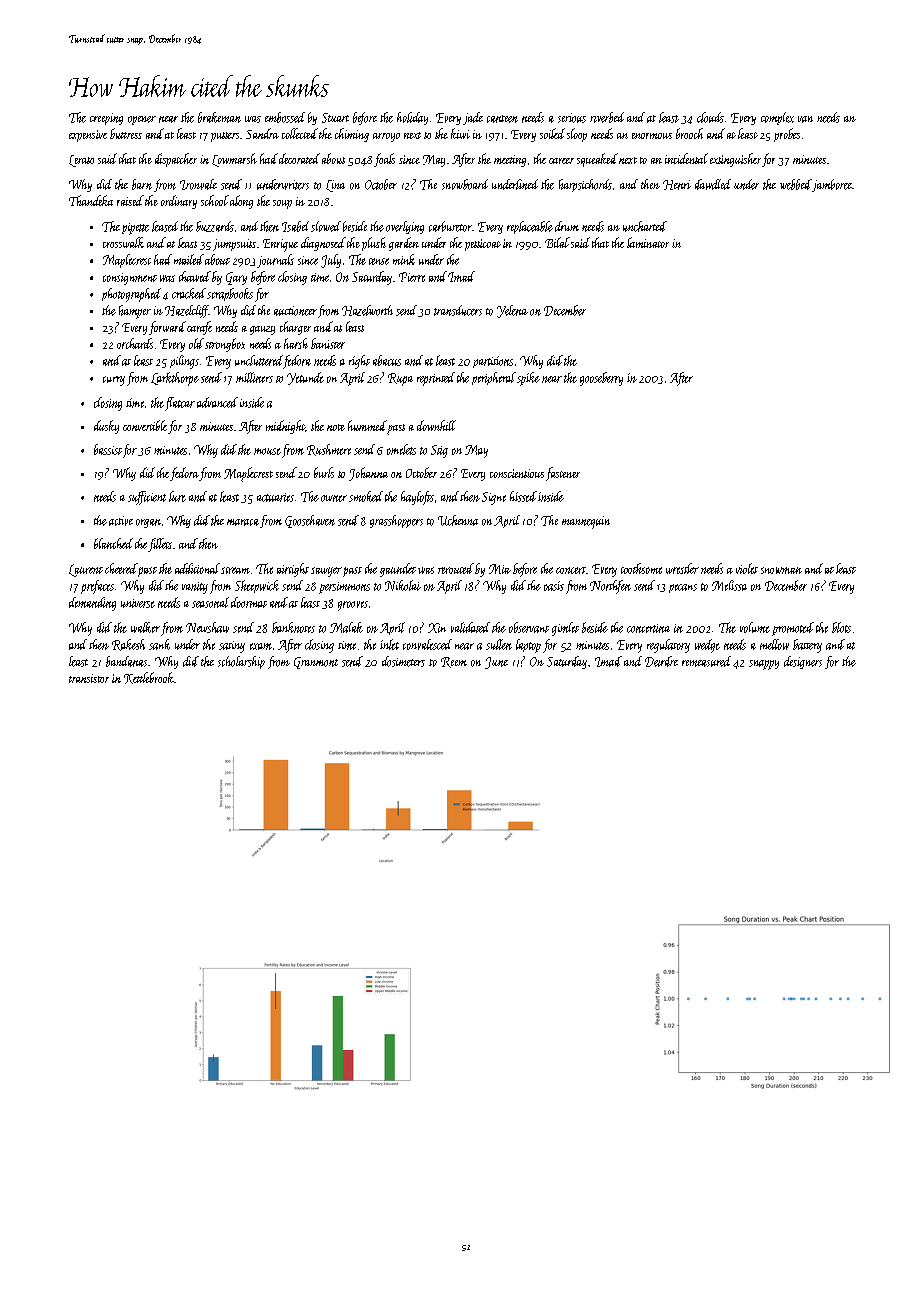 The image size is (924, 1308). I want to click on consignment, so click(130, 279).
